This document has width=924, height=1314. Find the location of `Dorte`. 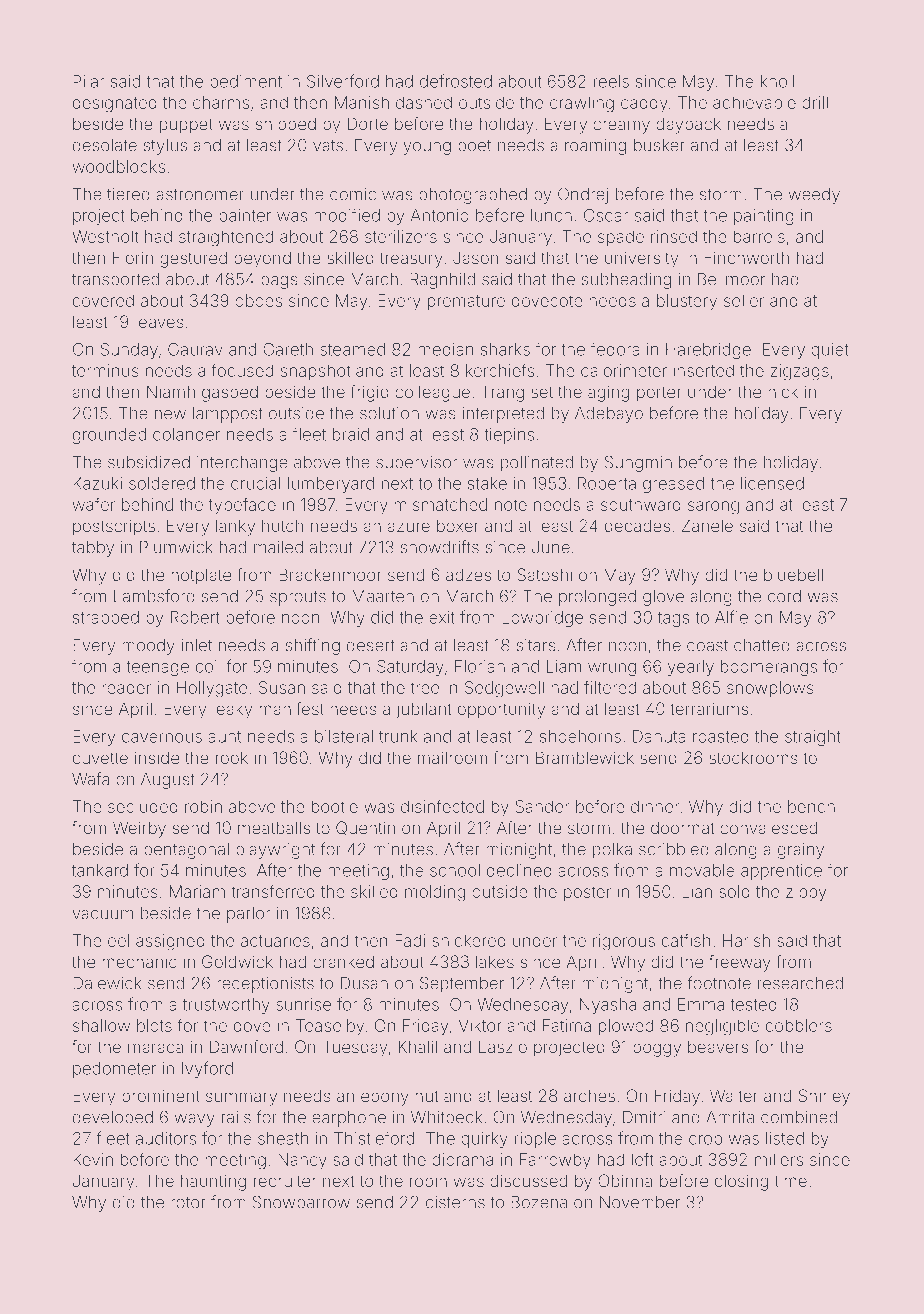

Dorte is located at coordinates (368, 123).
